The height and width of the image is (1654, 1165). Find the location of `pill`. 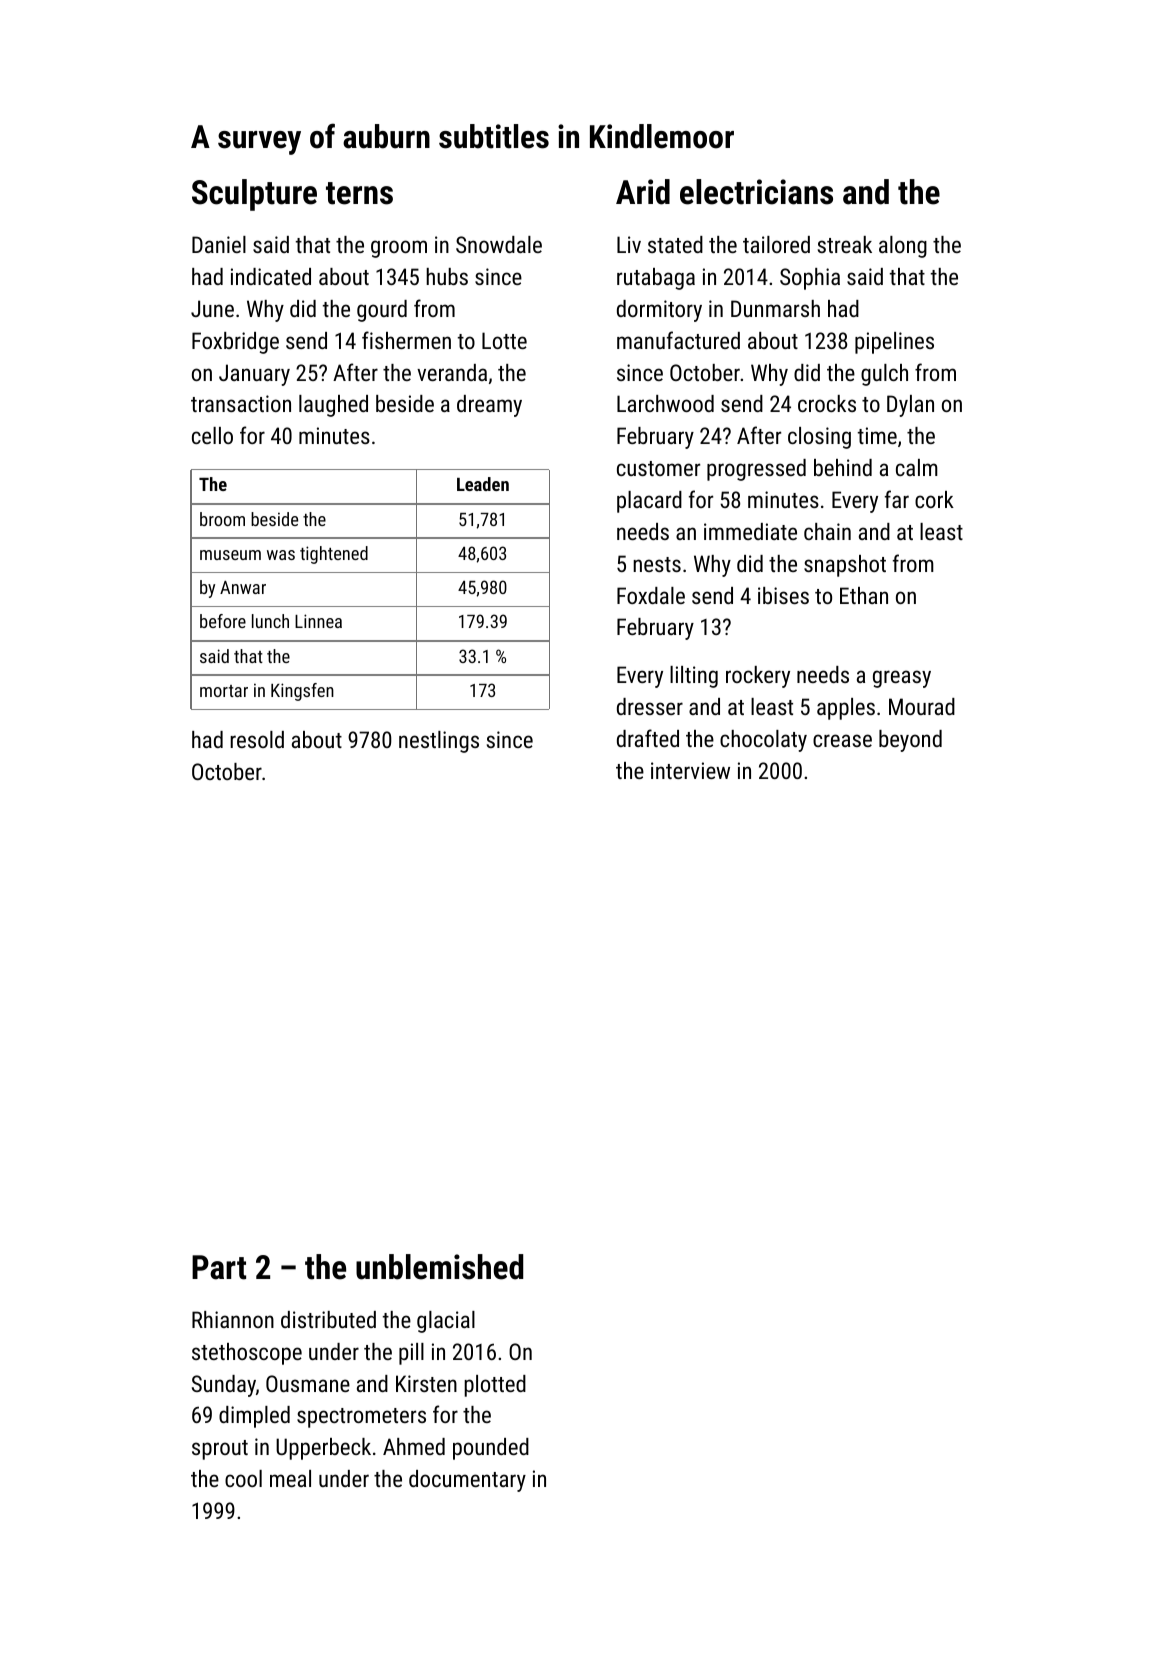

pill is located at coordinates (411, 1354).
